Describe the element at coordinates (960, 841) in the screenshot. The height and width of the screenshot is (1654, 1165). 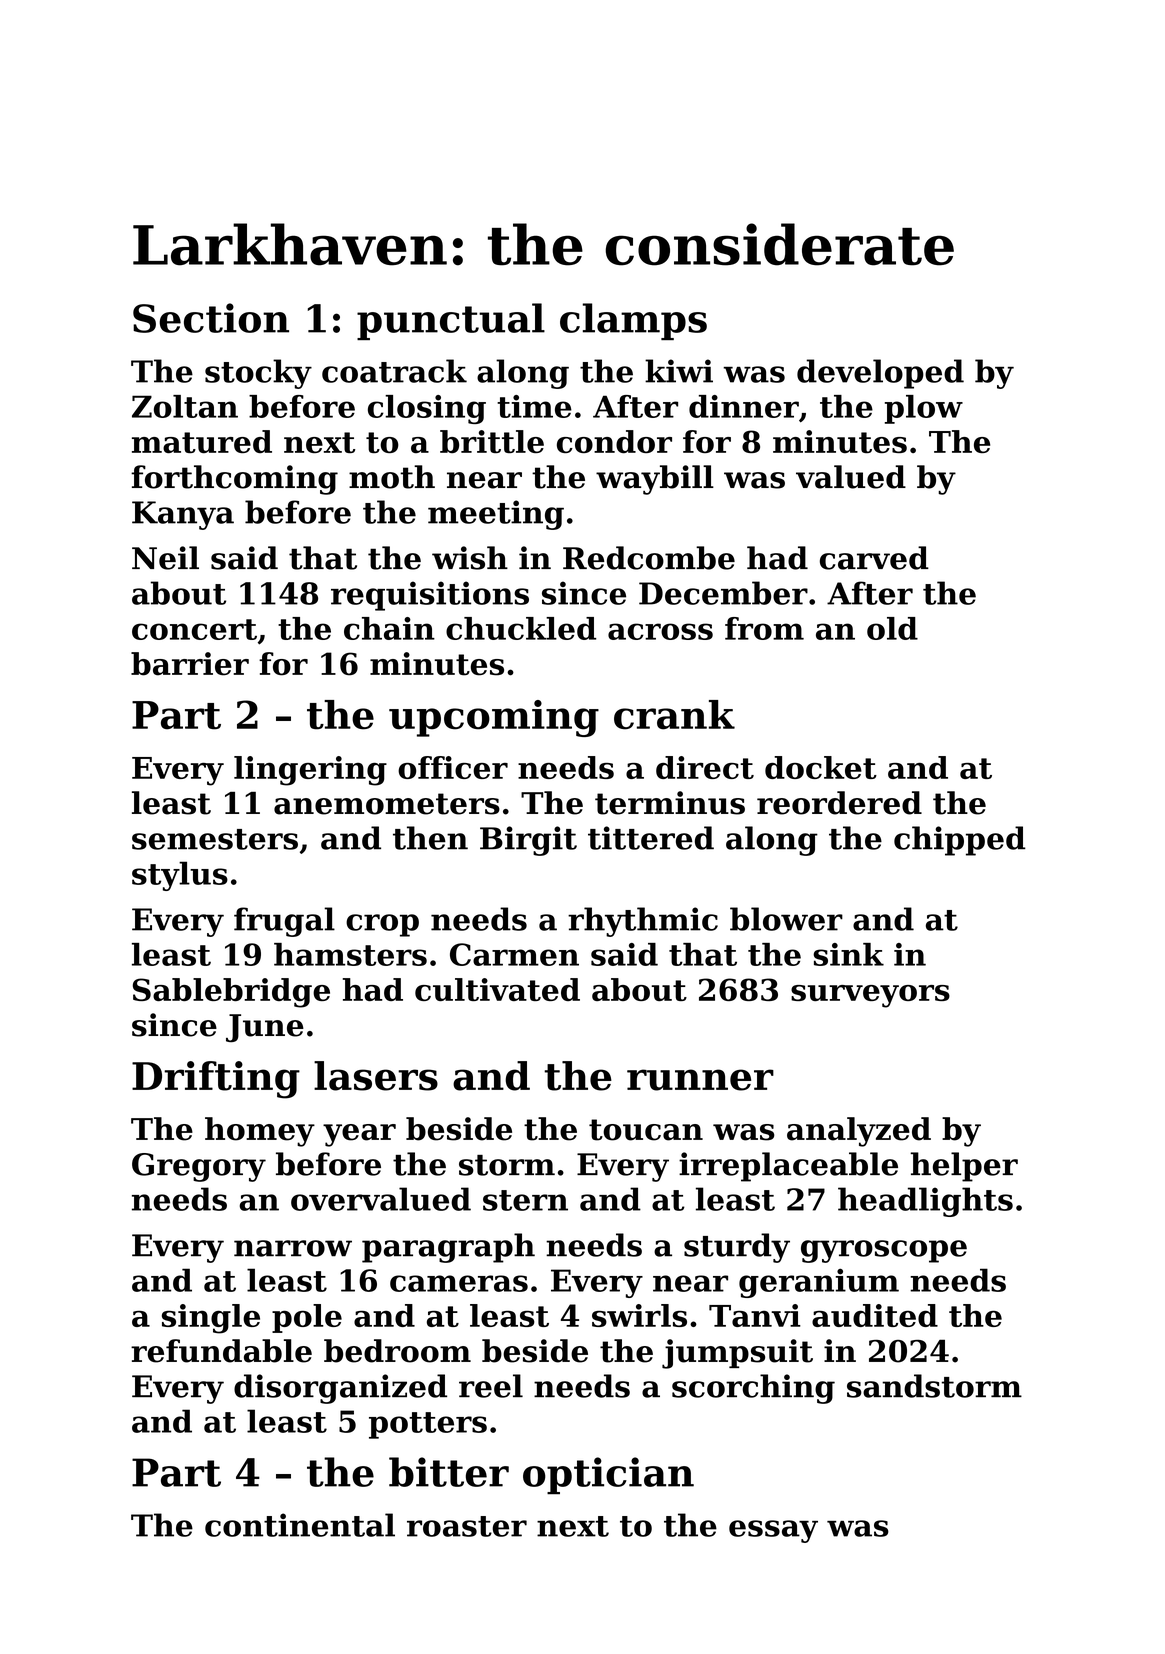
I see `chipped` at that location.
